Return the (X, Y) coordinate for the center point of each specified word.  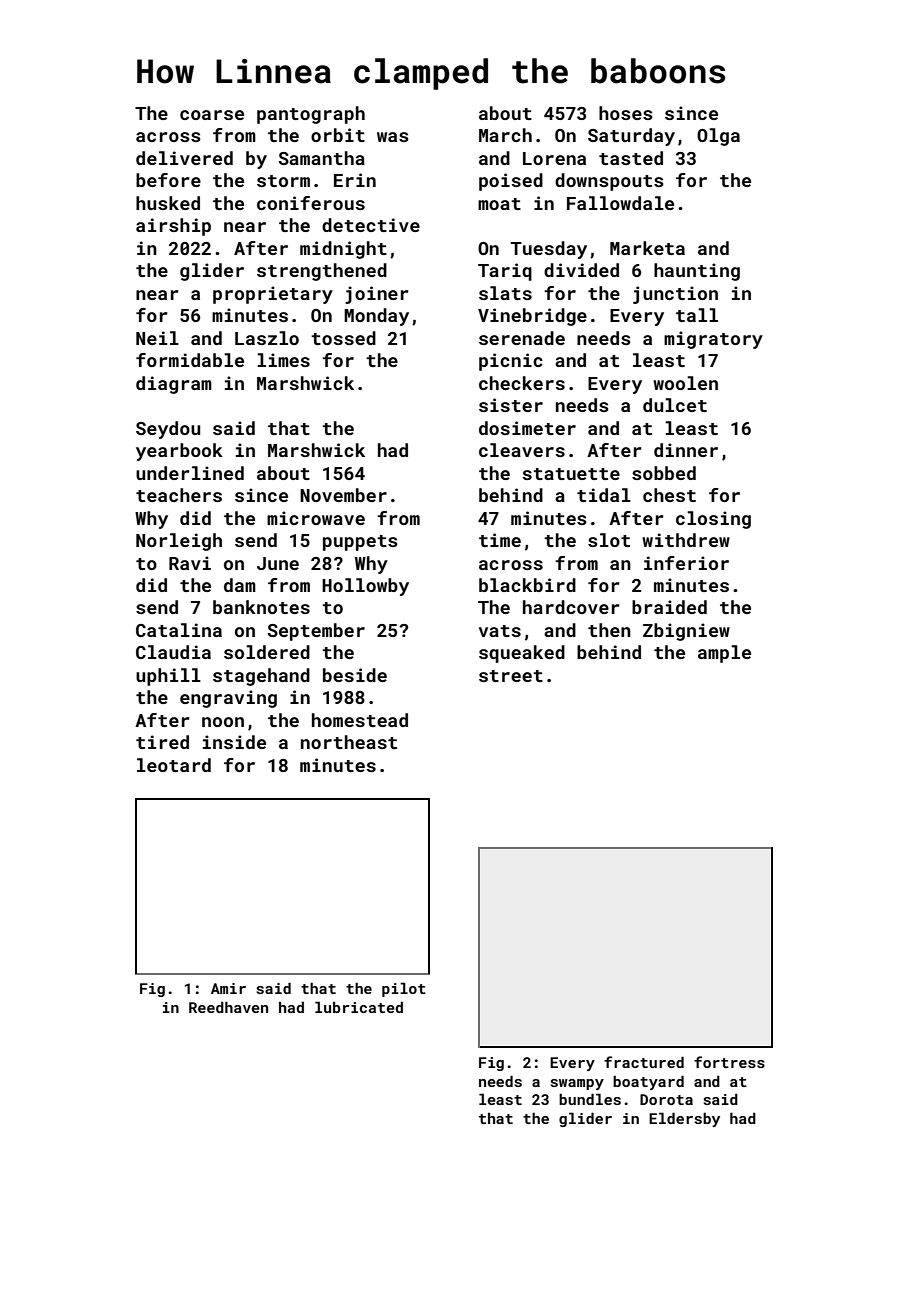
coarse (212, 115)
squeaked (522, 654)
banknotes (261, 607)
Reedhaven (228, 1007)
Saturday (631, 137)
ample (724, 654)
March (505, 135)
